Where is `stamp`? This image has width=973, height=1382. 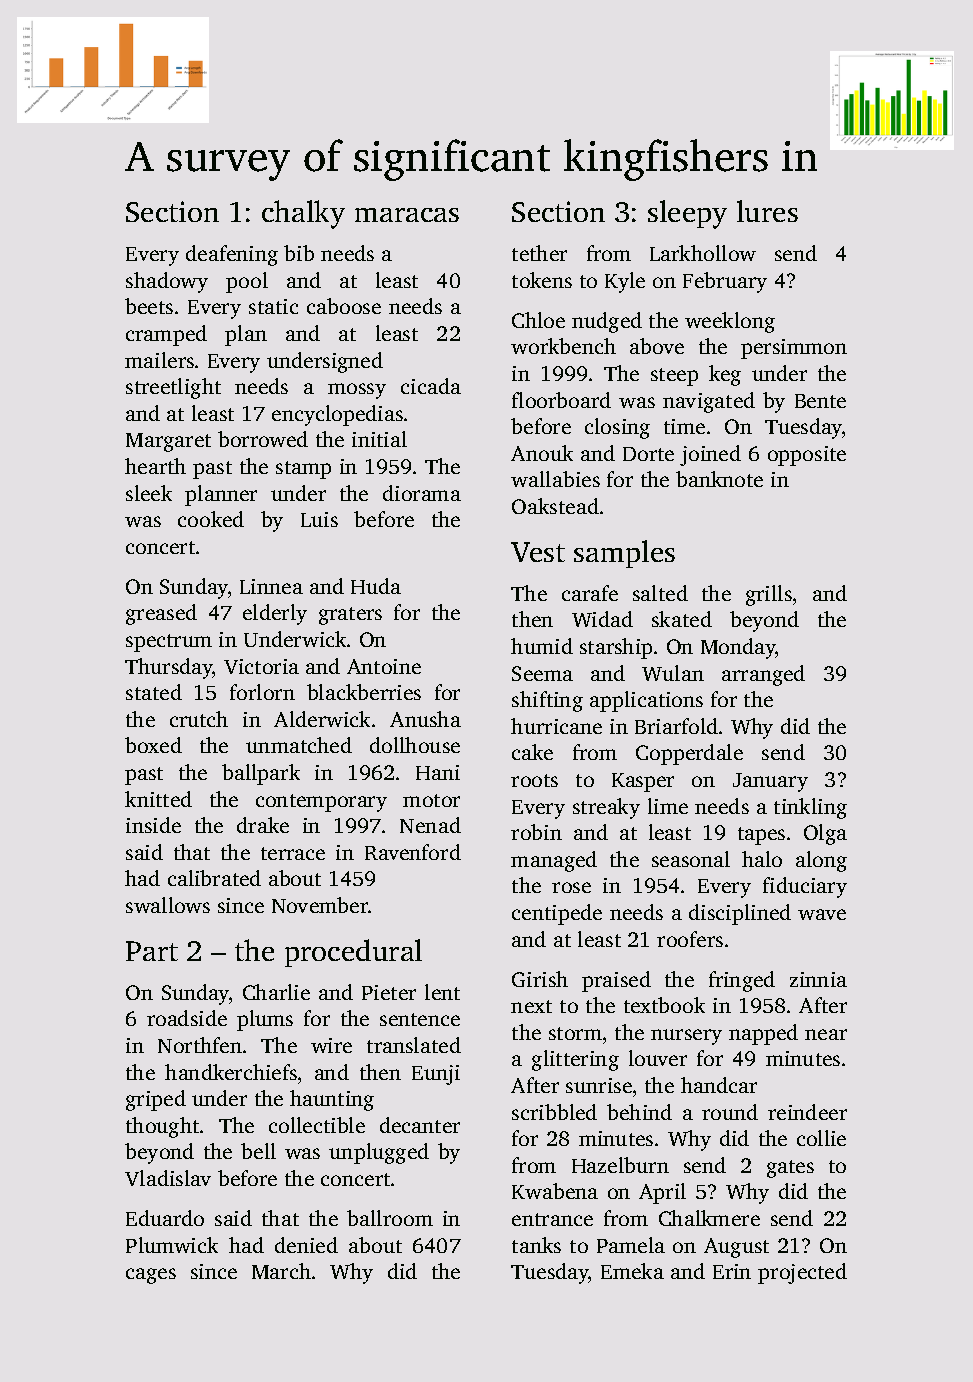
stamp is located at coordinates (303, 470).
